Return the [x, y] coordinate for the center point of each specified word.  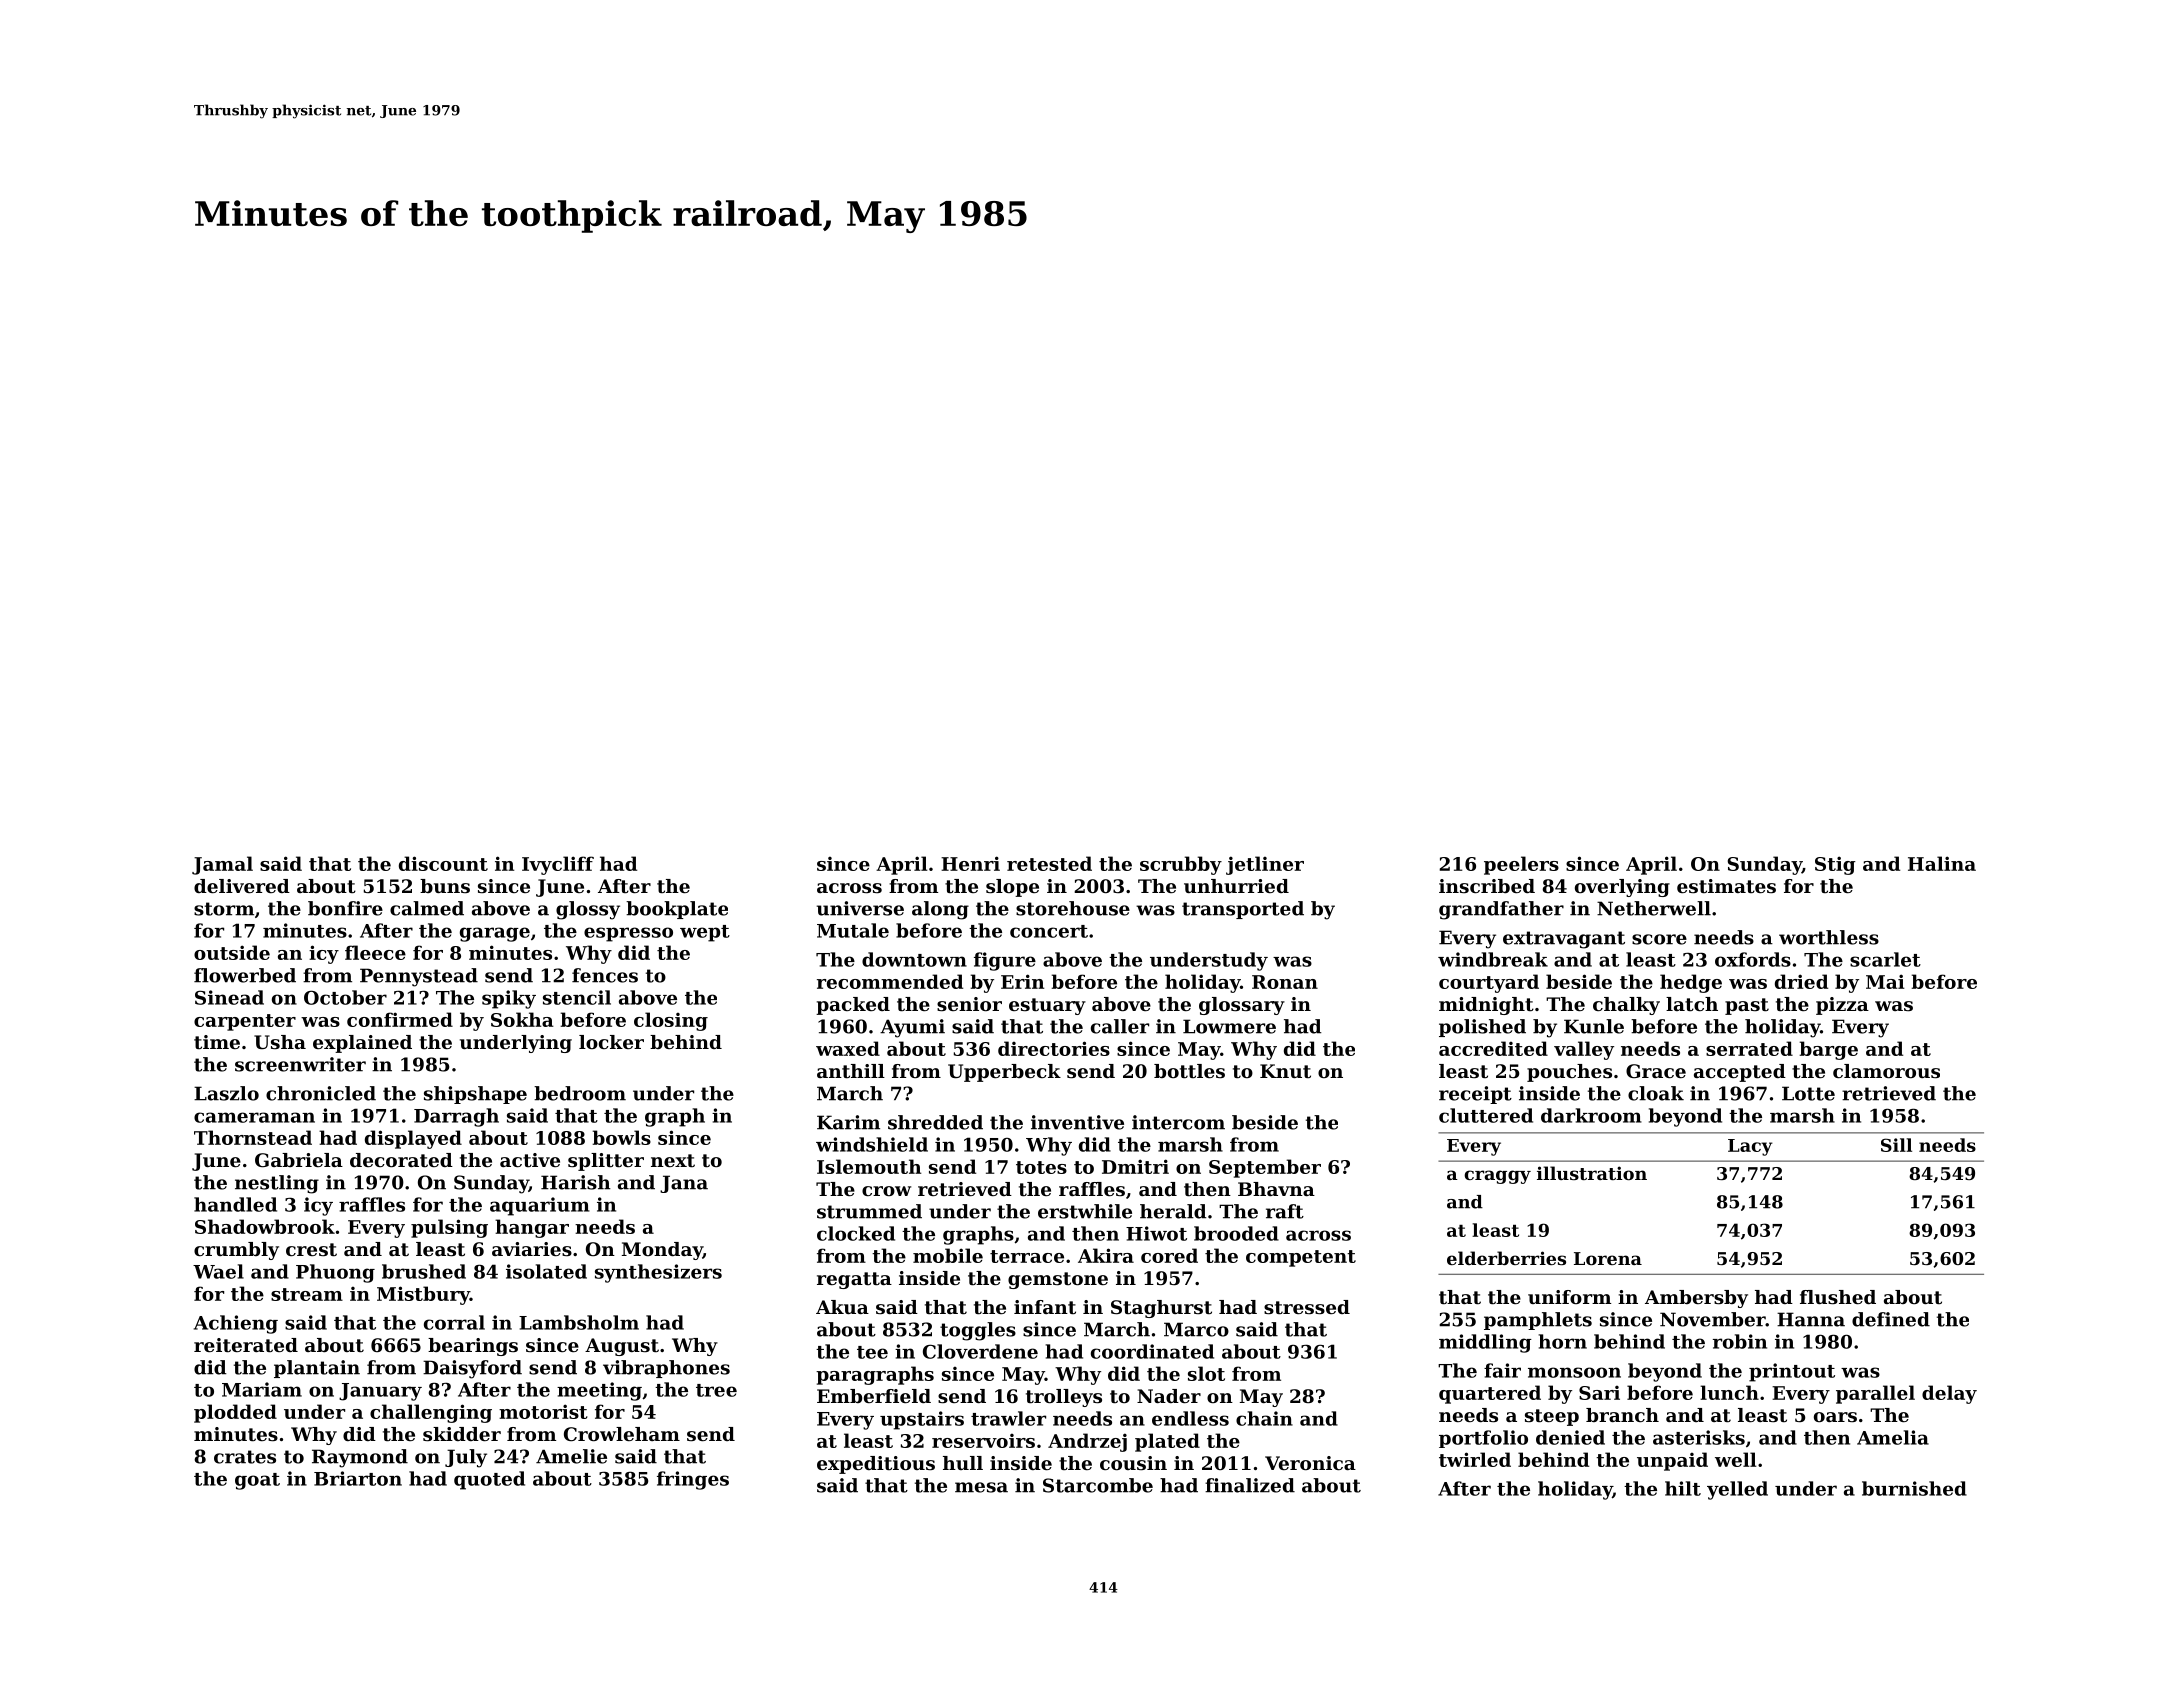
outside [232, 952]
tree [716, 1390]
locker [611, 1042]
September [1265, 1168]
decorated [401, 1160]
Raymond [360, 1458]
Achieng [236, 1324]
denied [1570, 1437]
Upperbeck [1004, 1073]
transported [1243, 910]
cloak [1656, 1093]
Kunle [1594, 1026]
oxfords [1753, 959]
